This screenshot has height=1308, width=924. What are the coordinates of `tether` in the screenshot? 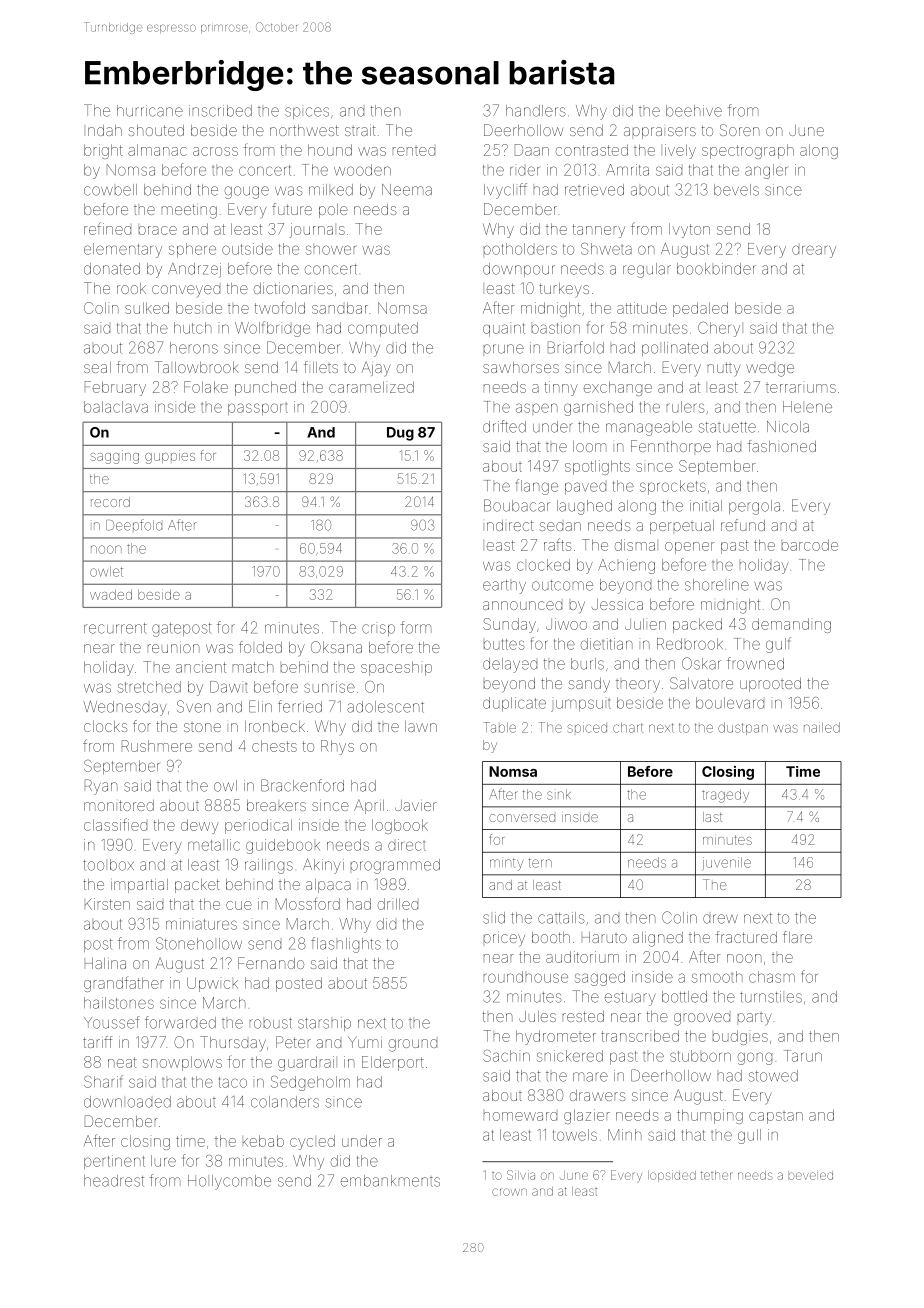 It's located at (716, 1175).
